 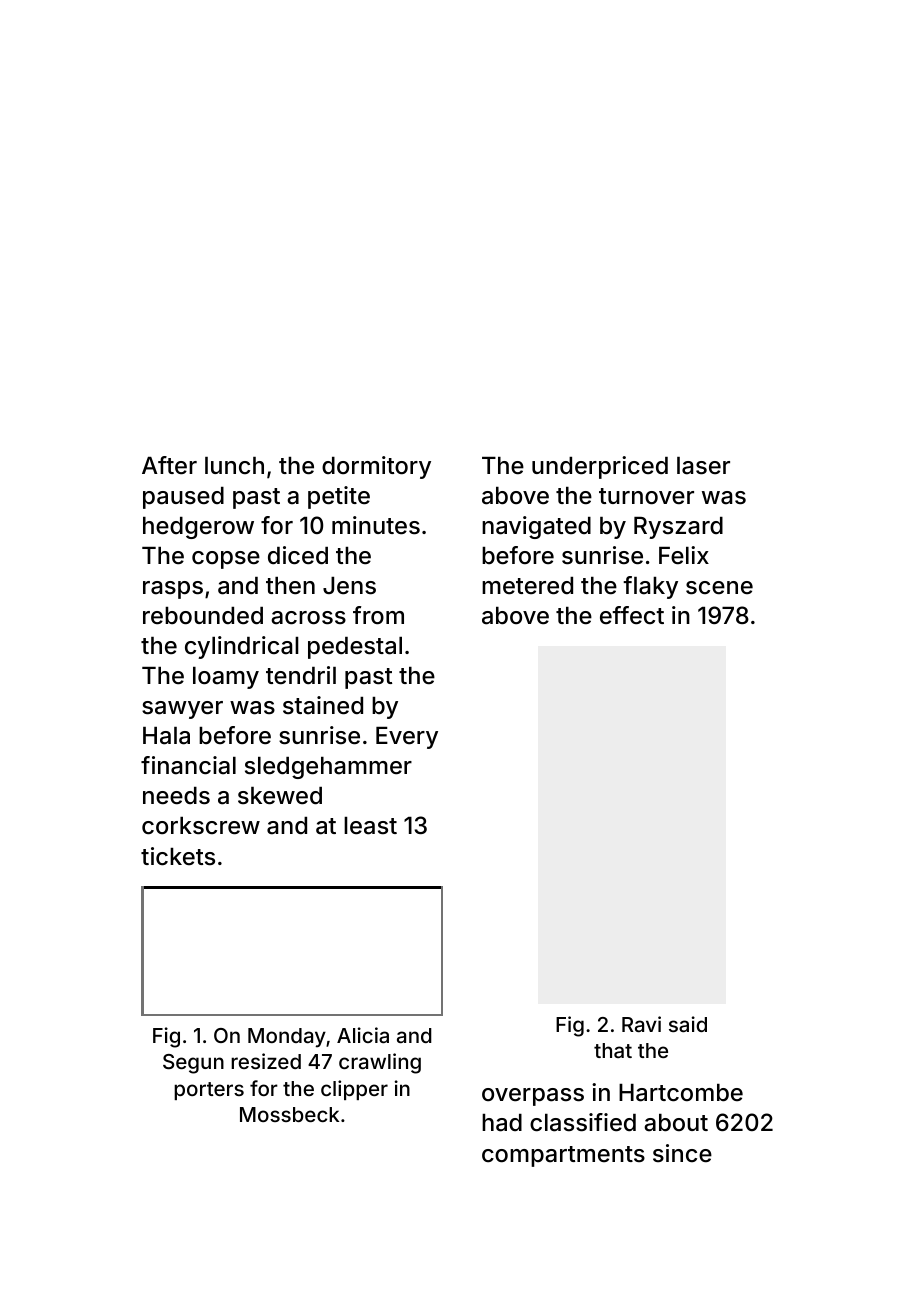 I want to click on hedgerow, so click(x=198, y=528).
